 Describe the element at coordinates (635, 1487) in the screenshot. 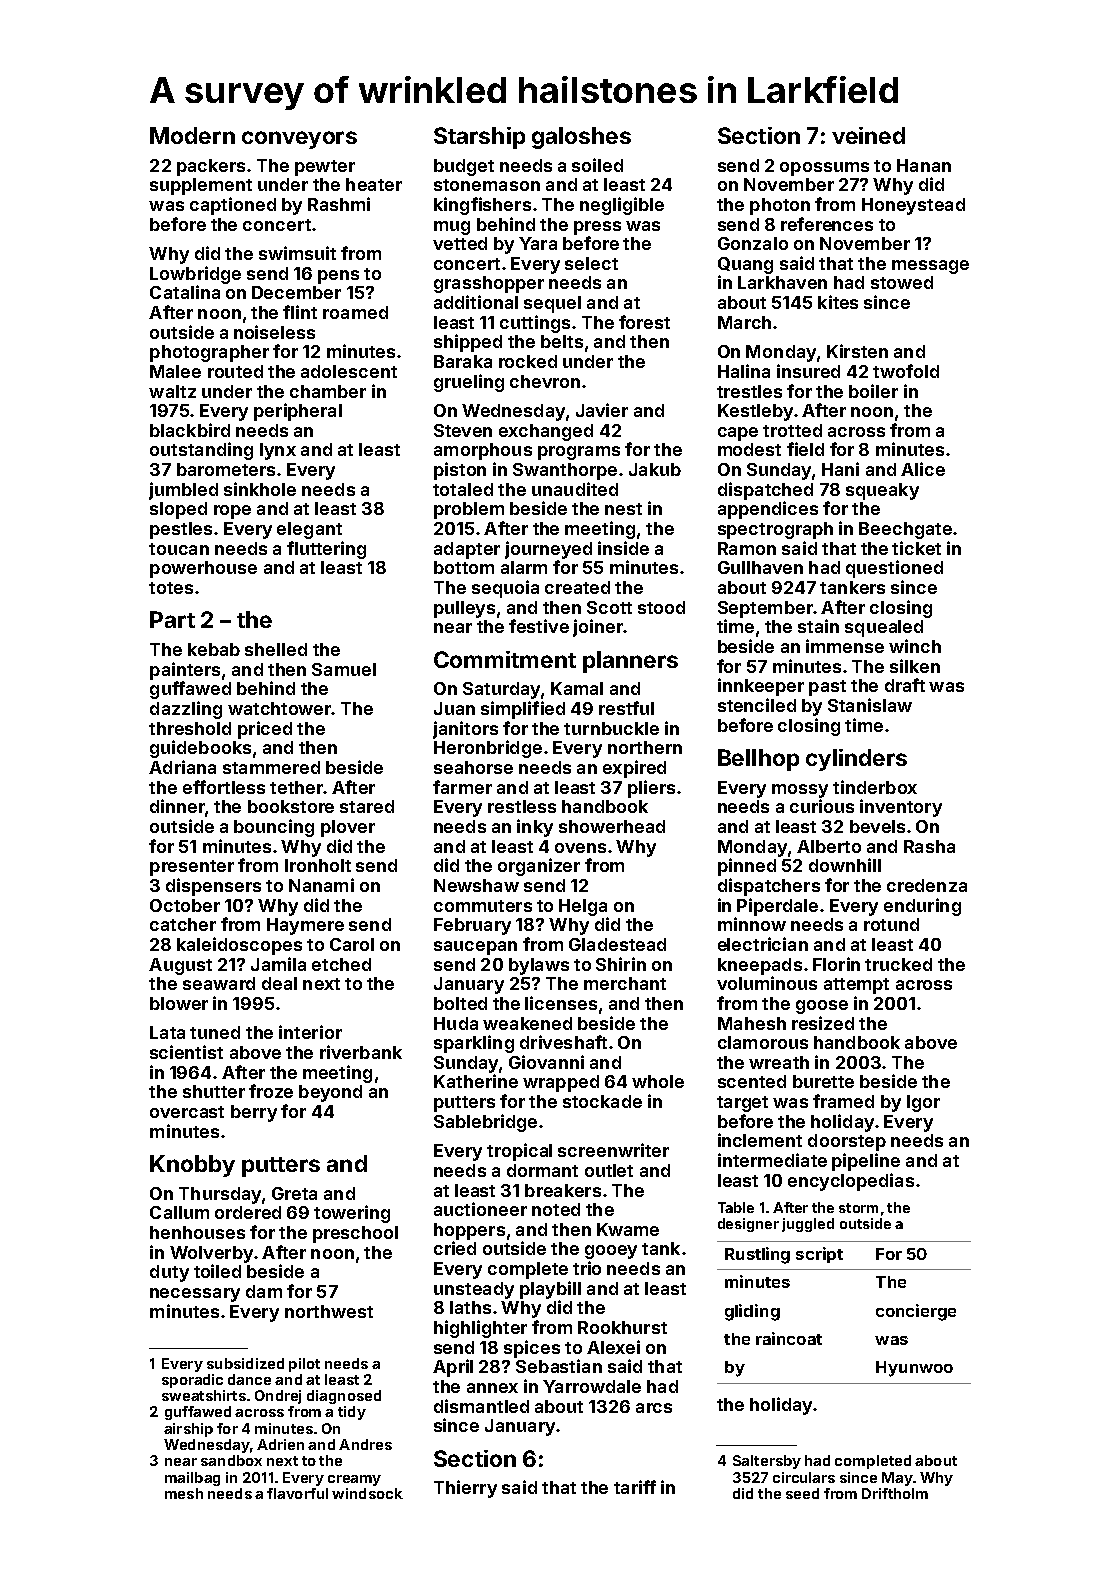

I see `tariff` at that location.
